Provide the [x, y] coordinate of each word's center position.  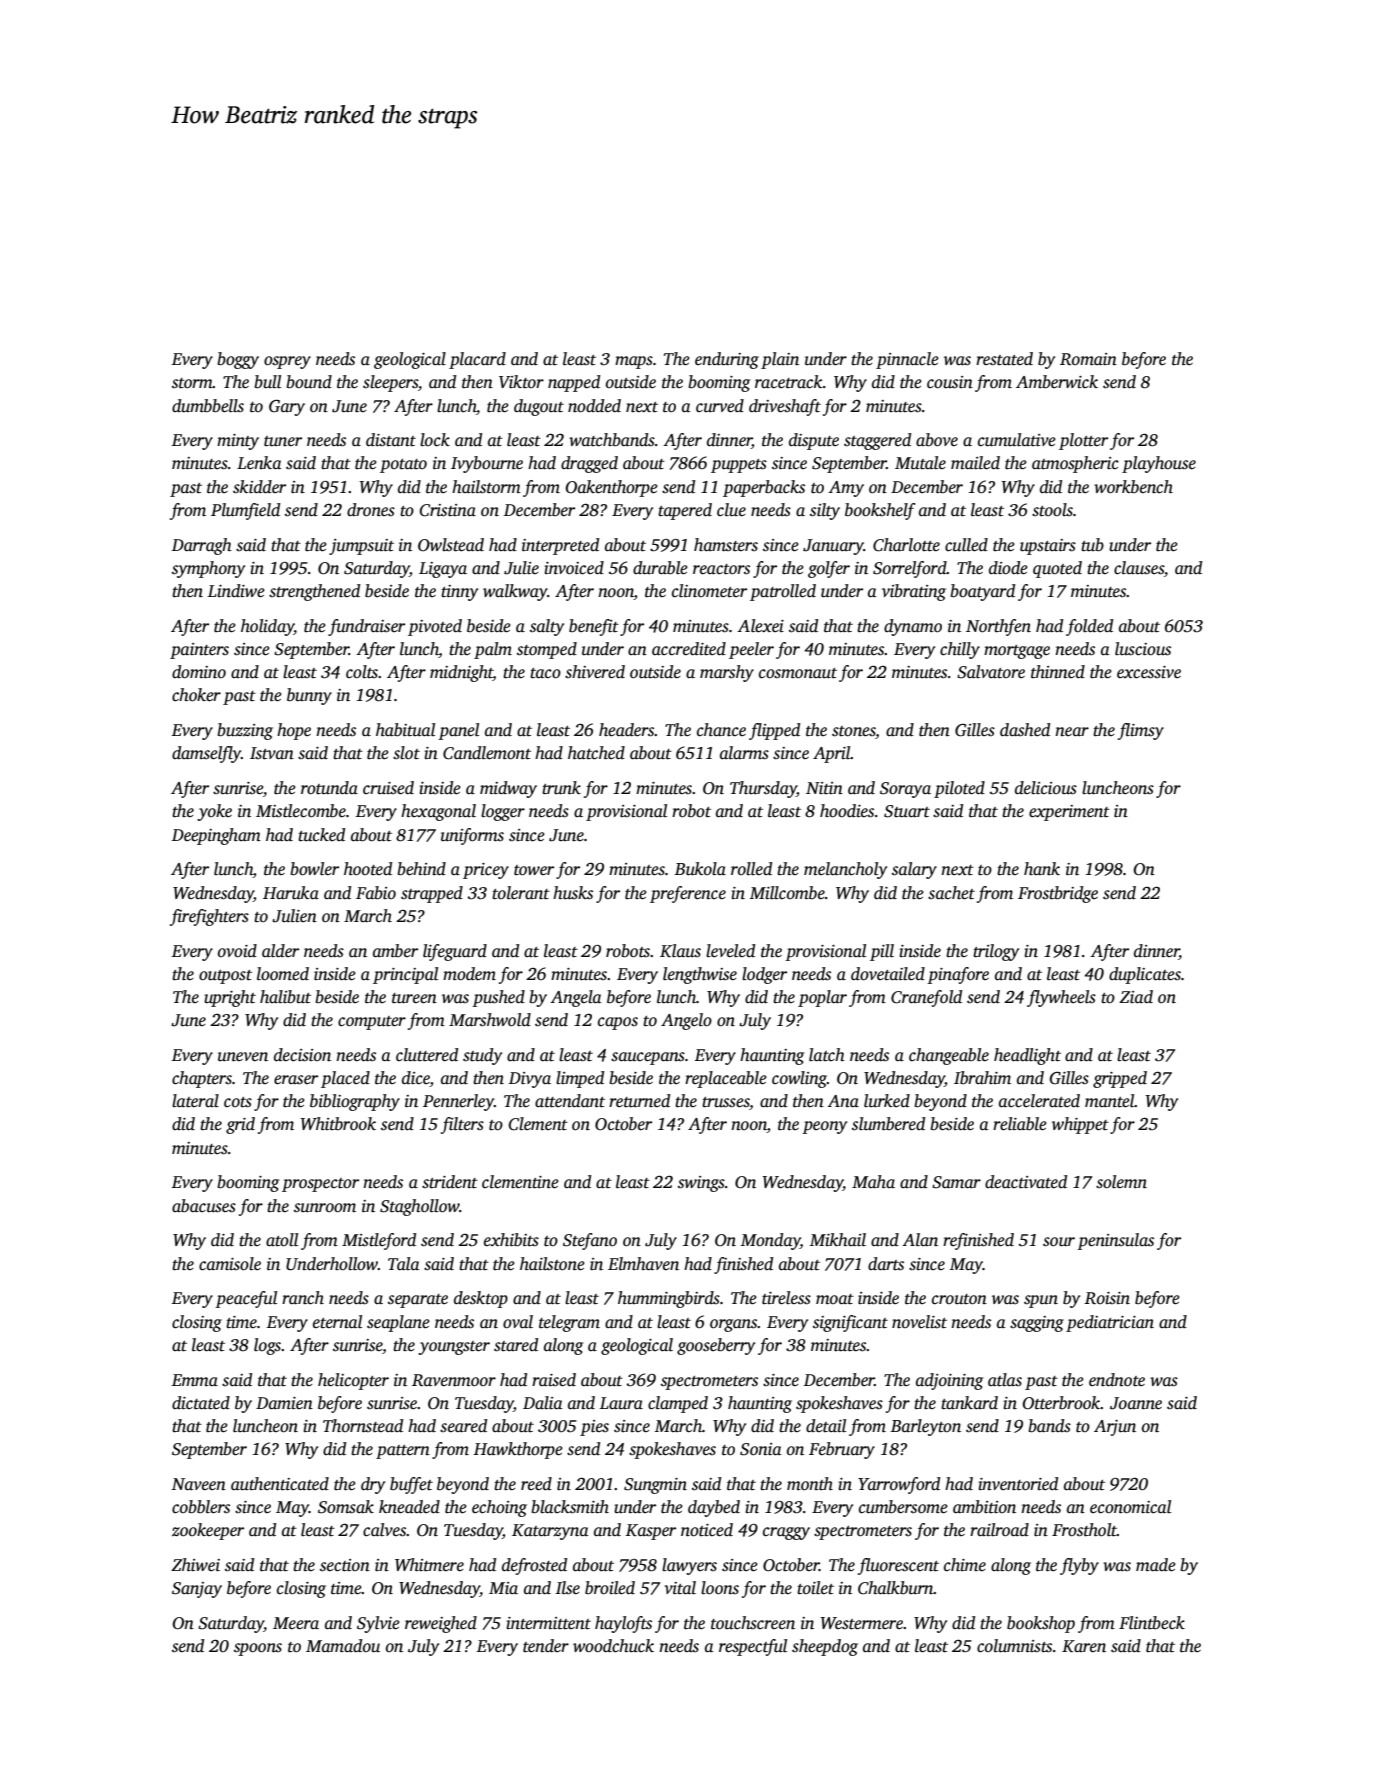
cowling [799, 1079]
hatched [596, 753]
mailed [975, 463]
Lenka [259, 463]
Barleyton [926, 1427]
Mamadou [343, 1646]
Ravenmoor [454, 1380]
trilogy [996, 952]
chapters [202, 1079]
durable [660, 568]
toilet [815, 1588]
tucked [321, 835]
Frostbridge [1058, 894]
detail [826, 1425]
